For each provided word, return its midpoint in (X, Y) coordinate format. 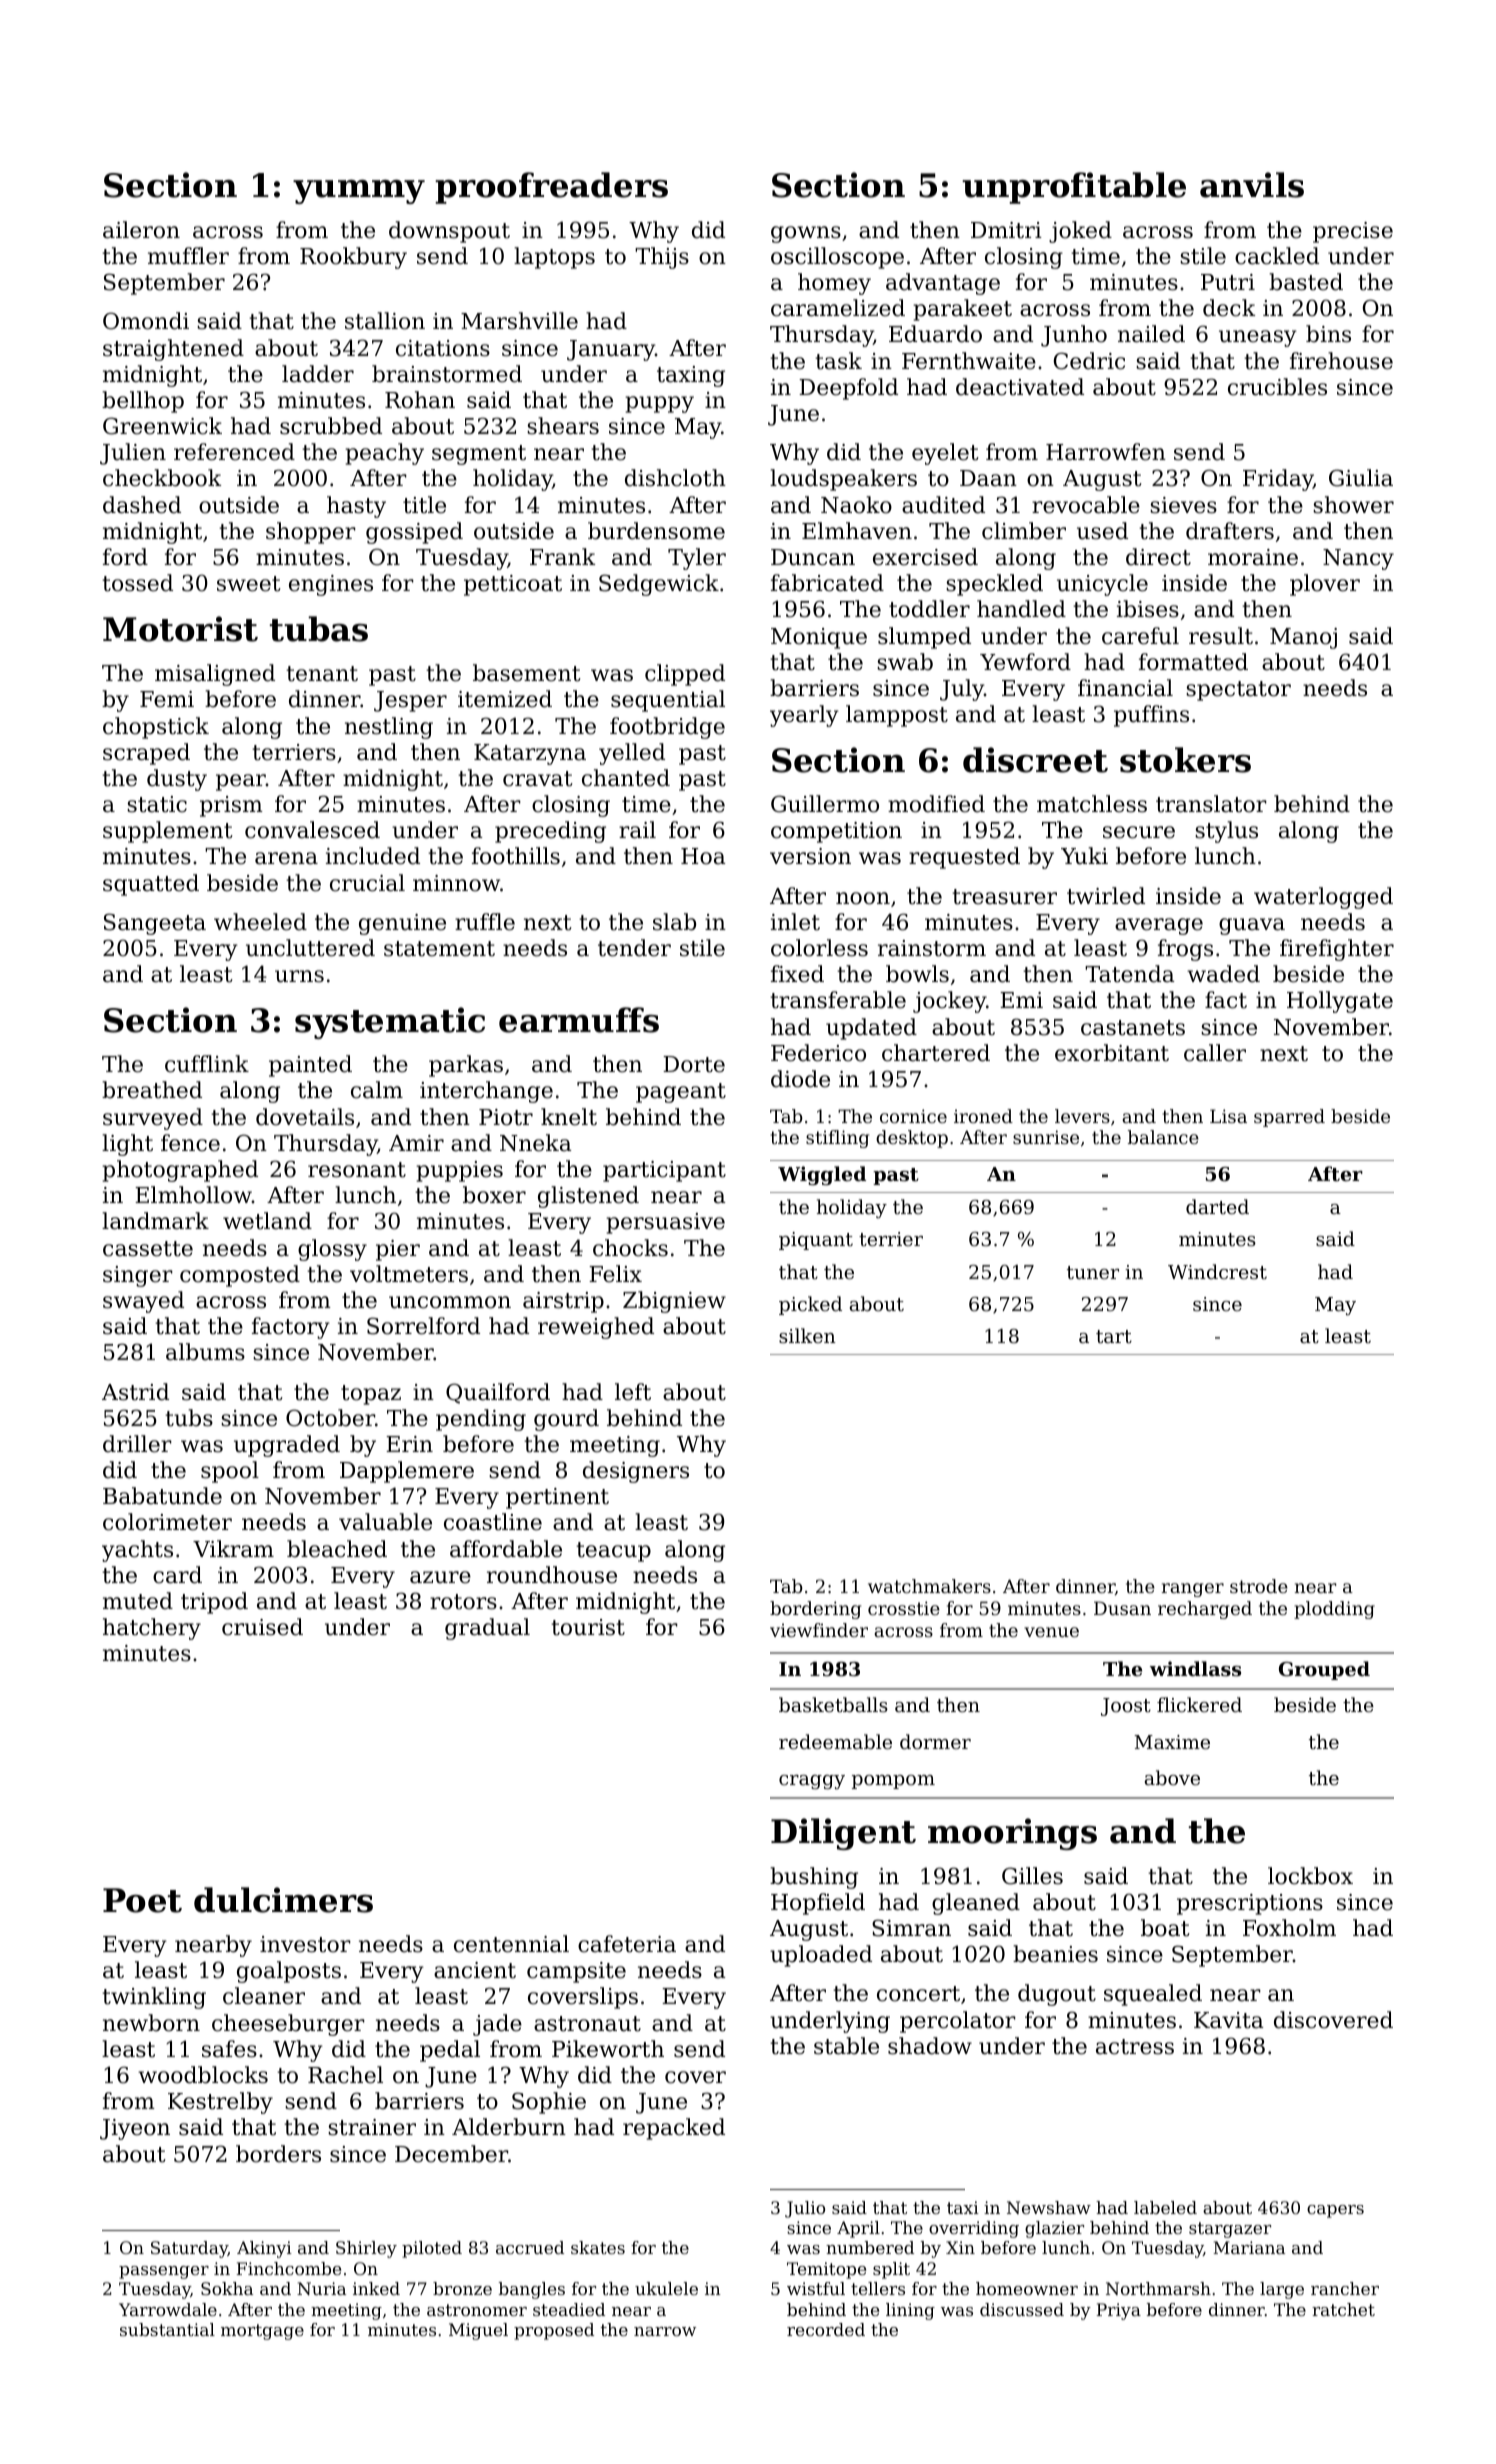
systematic (390, 1023)
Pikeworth (608, 2049)
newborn (151, 2023)
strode (1259, 1586)
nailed (1151, 334)
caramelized (838, 308)
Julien (133, 454)
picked (810, 1305)
